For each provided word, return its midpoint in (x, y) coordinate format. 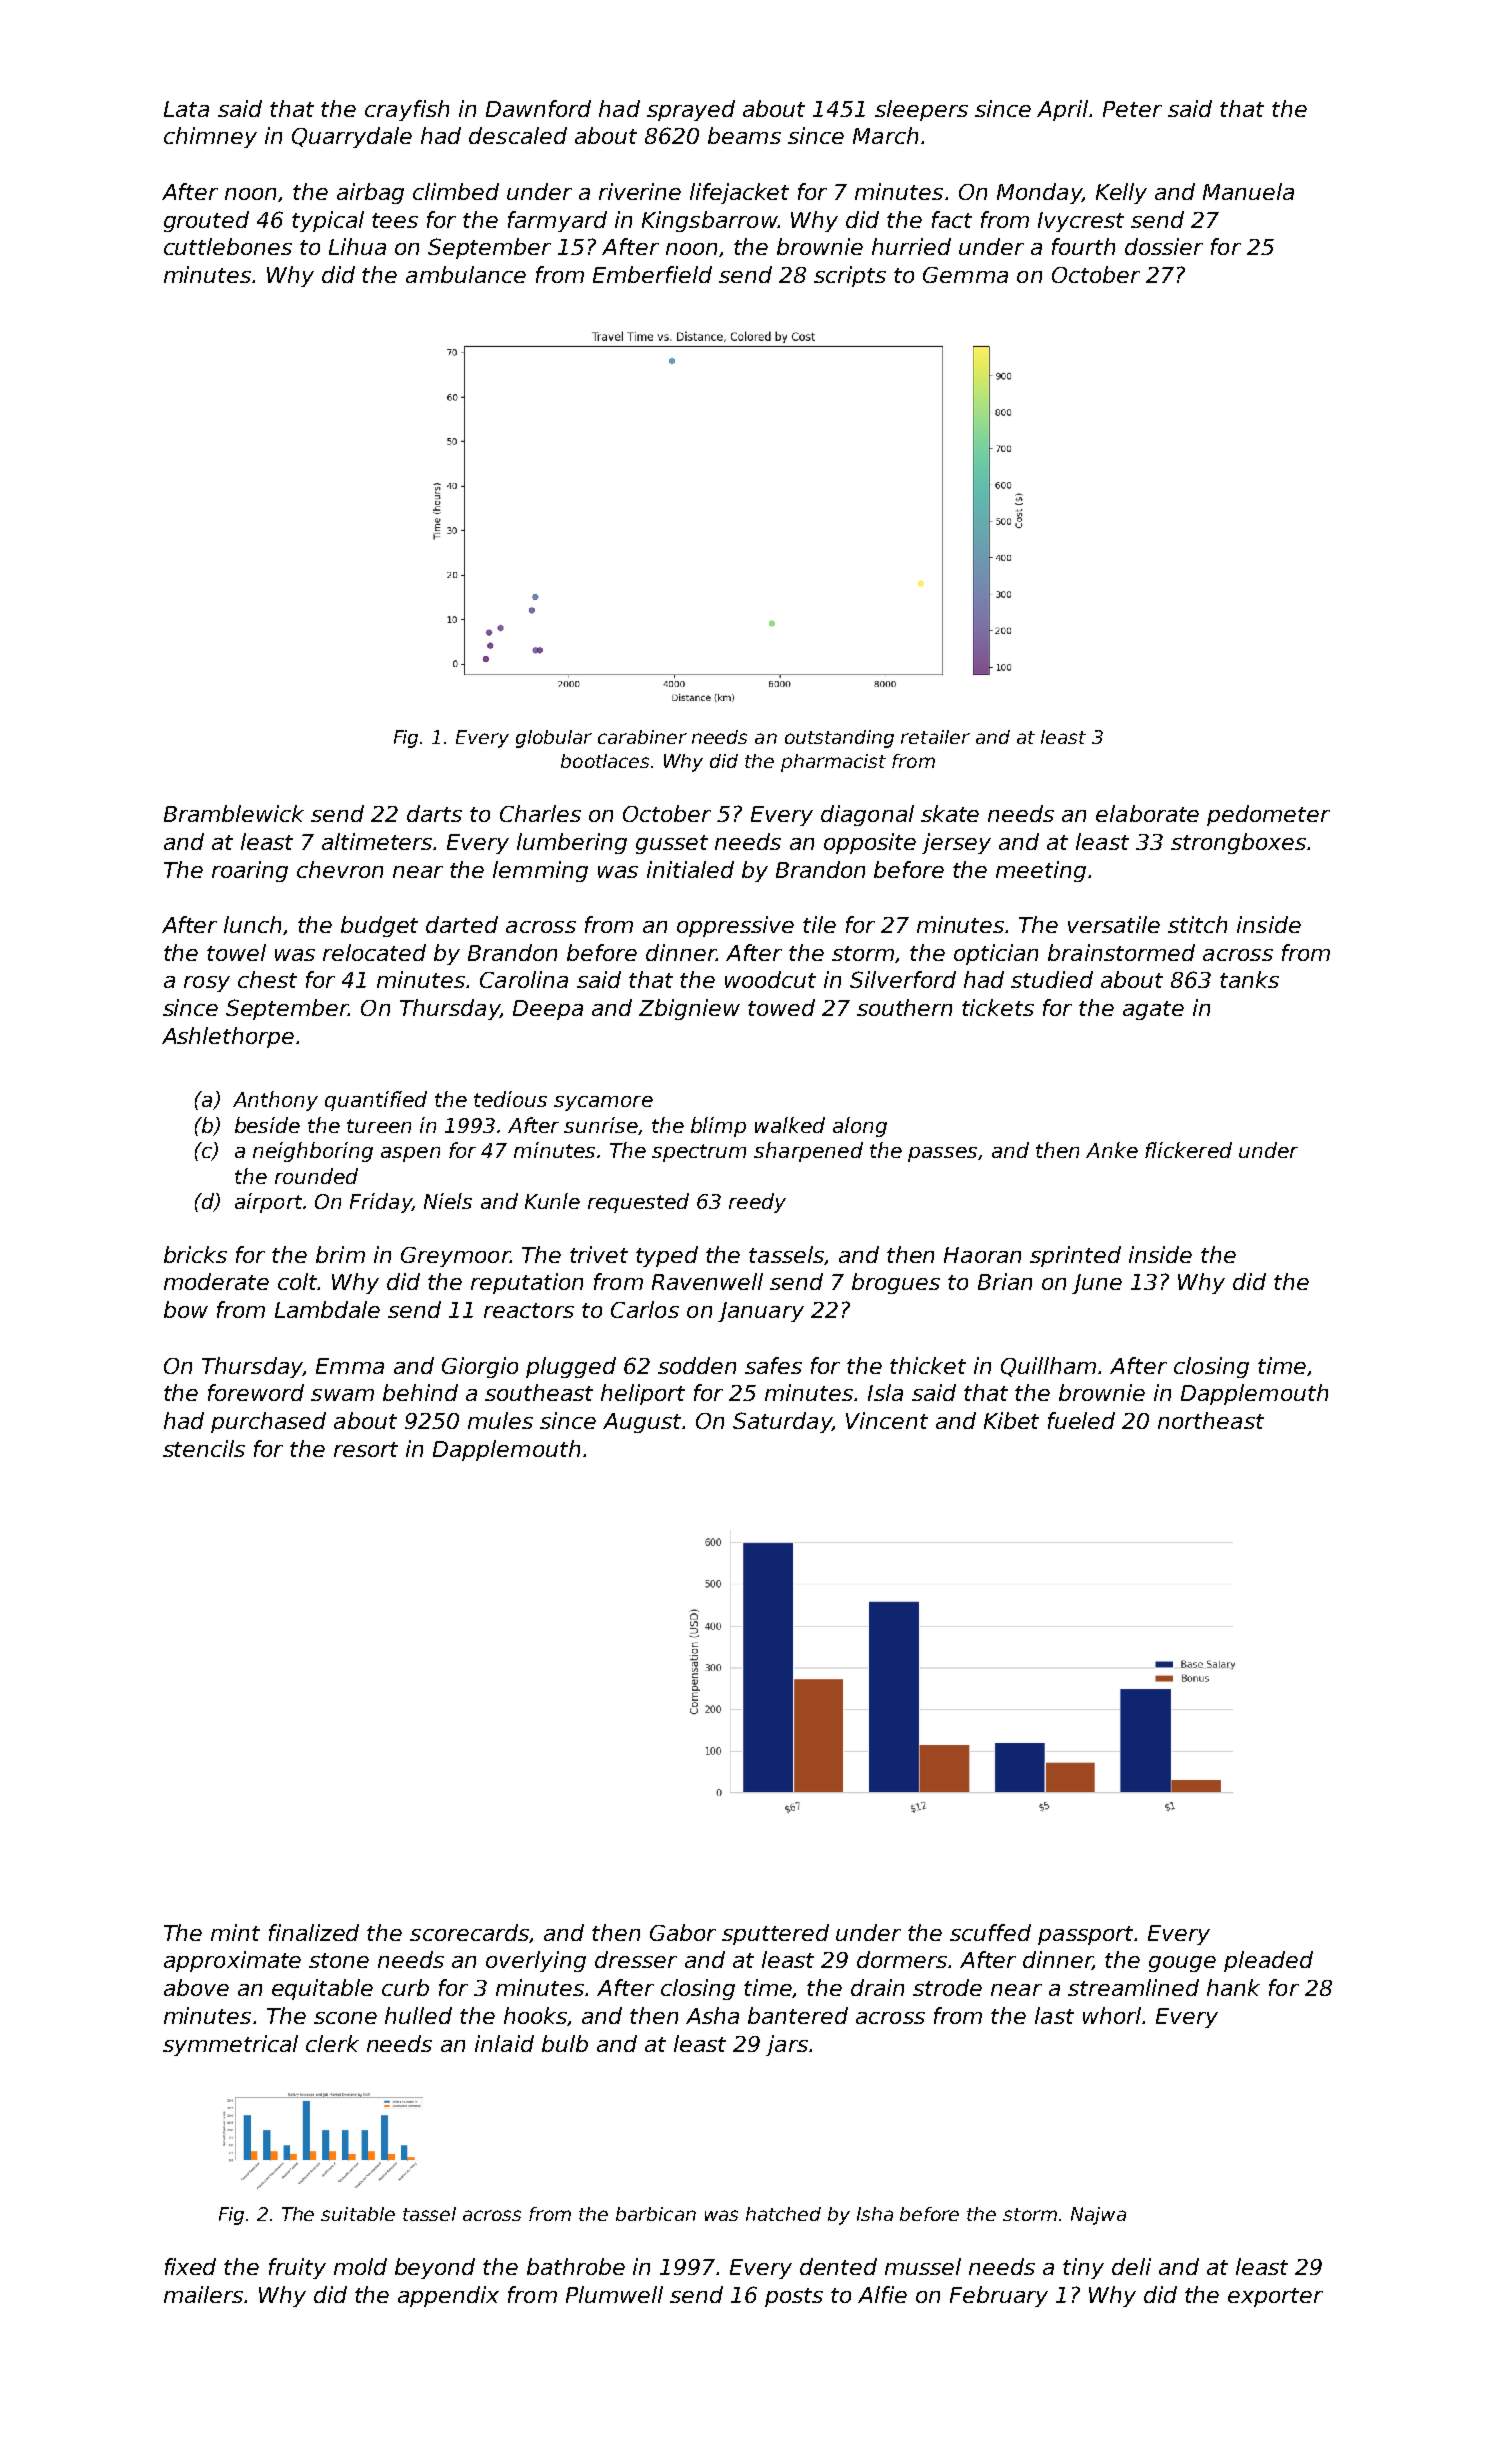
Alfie (882, 2294)
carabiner (642, 737)
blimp (718, 1127)
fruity (297, 2268)
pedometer (1268, 815)
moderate (216, 1281)
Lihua (357, 246)
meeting (1041, 871)
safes (773, 1365)
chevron (340, 869)
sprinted (1075, 1256)
